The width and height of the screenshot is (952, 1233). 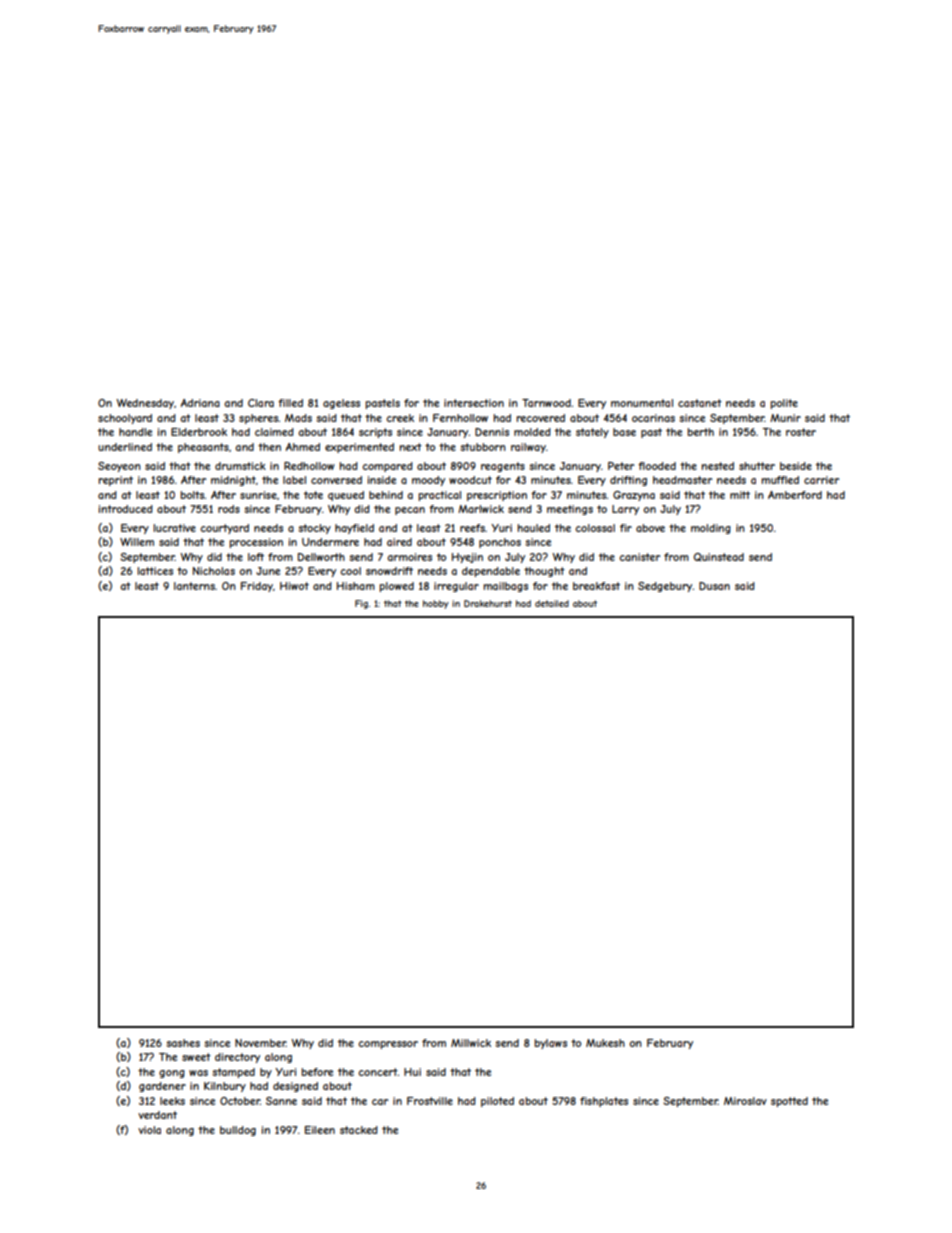 What do you see at coordinates (605, 1043) in the screenshot?
I see `Mukesh` at bounding box center [605, 1043].
